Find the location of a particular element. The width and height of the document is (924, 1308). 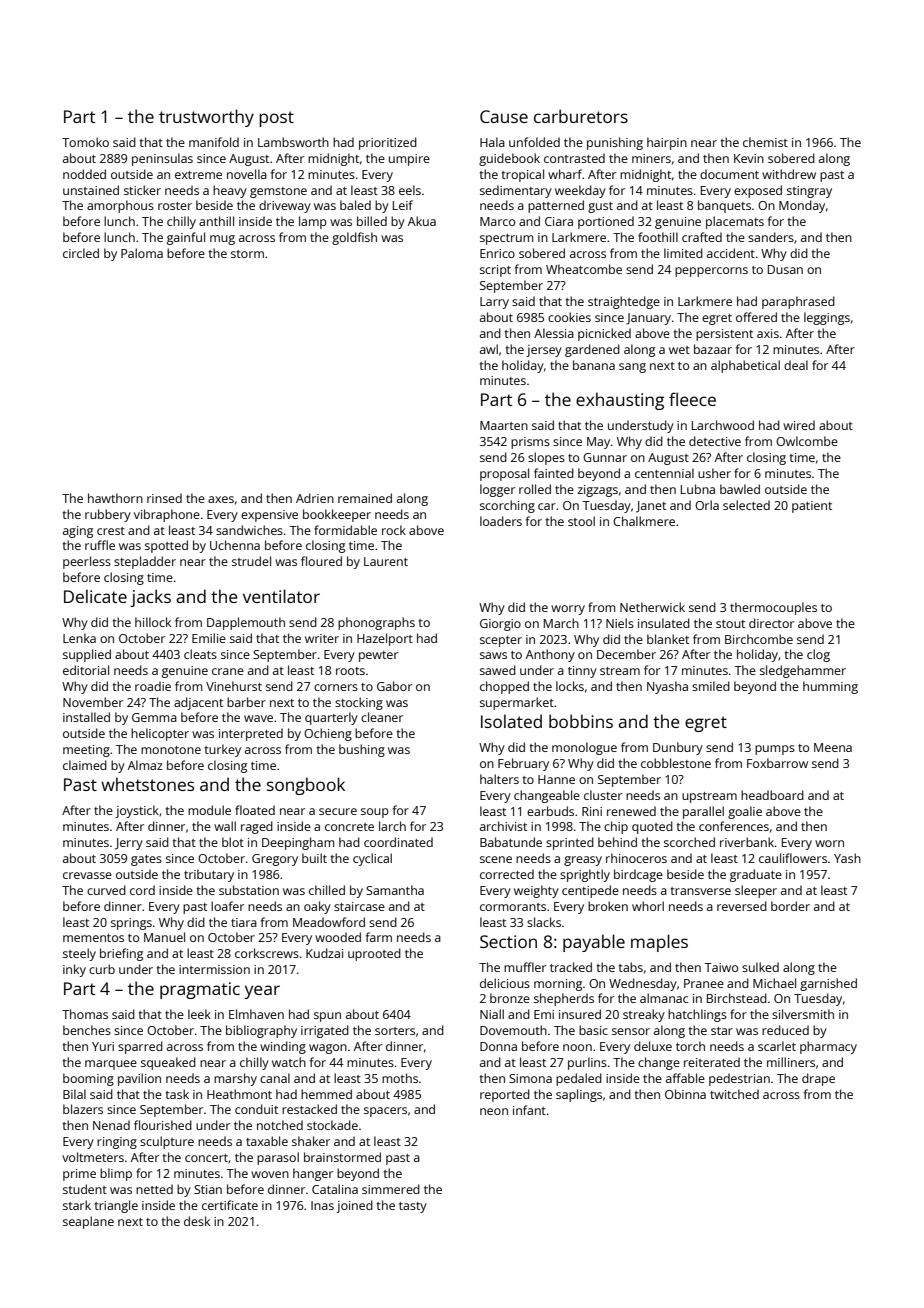

prioritized is located at coordinates (388, 143).
